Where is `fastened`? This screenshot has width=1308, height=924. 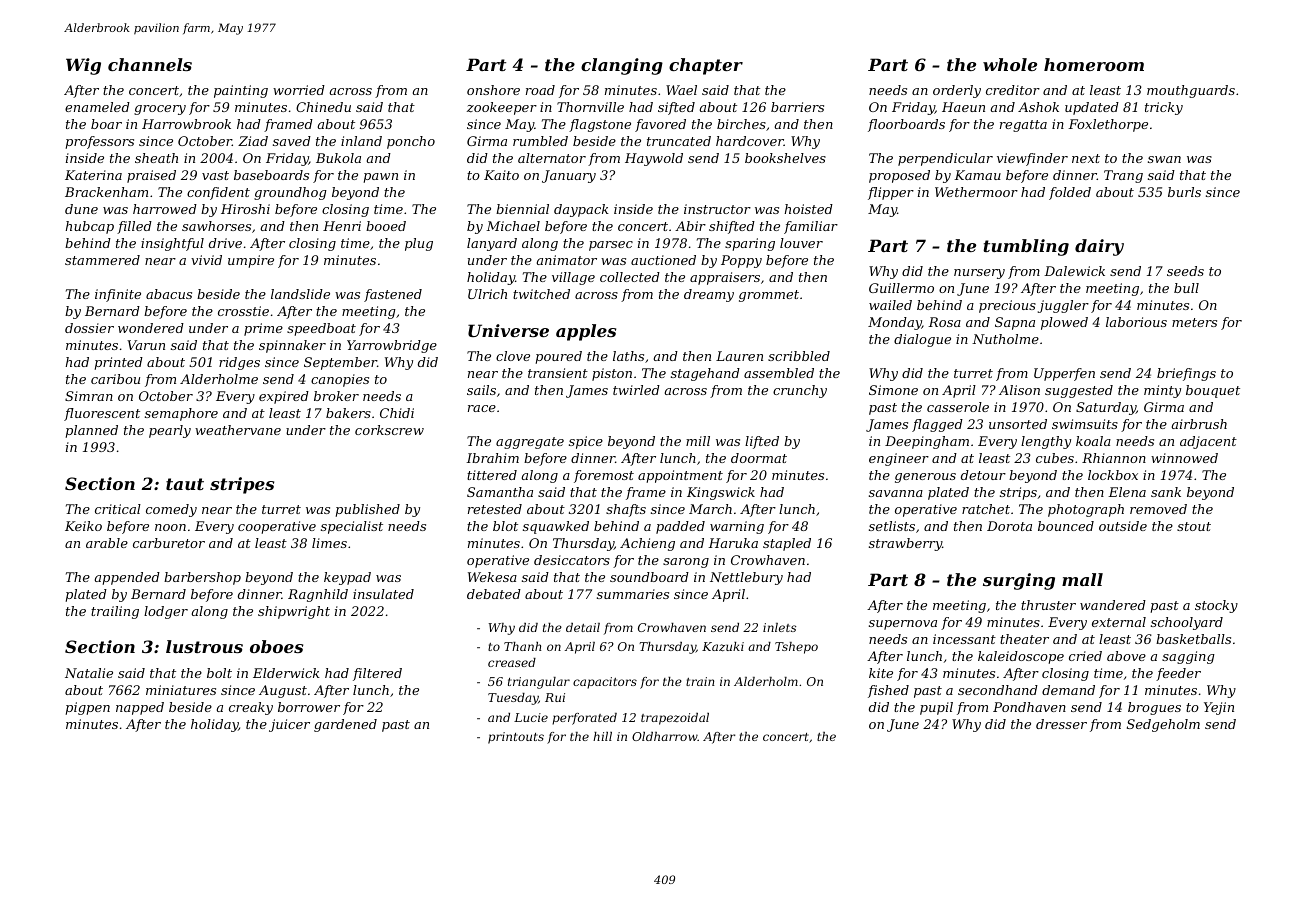
fastened is located at coordinates (393, 295).
